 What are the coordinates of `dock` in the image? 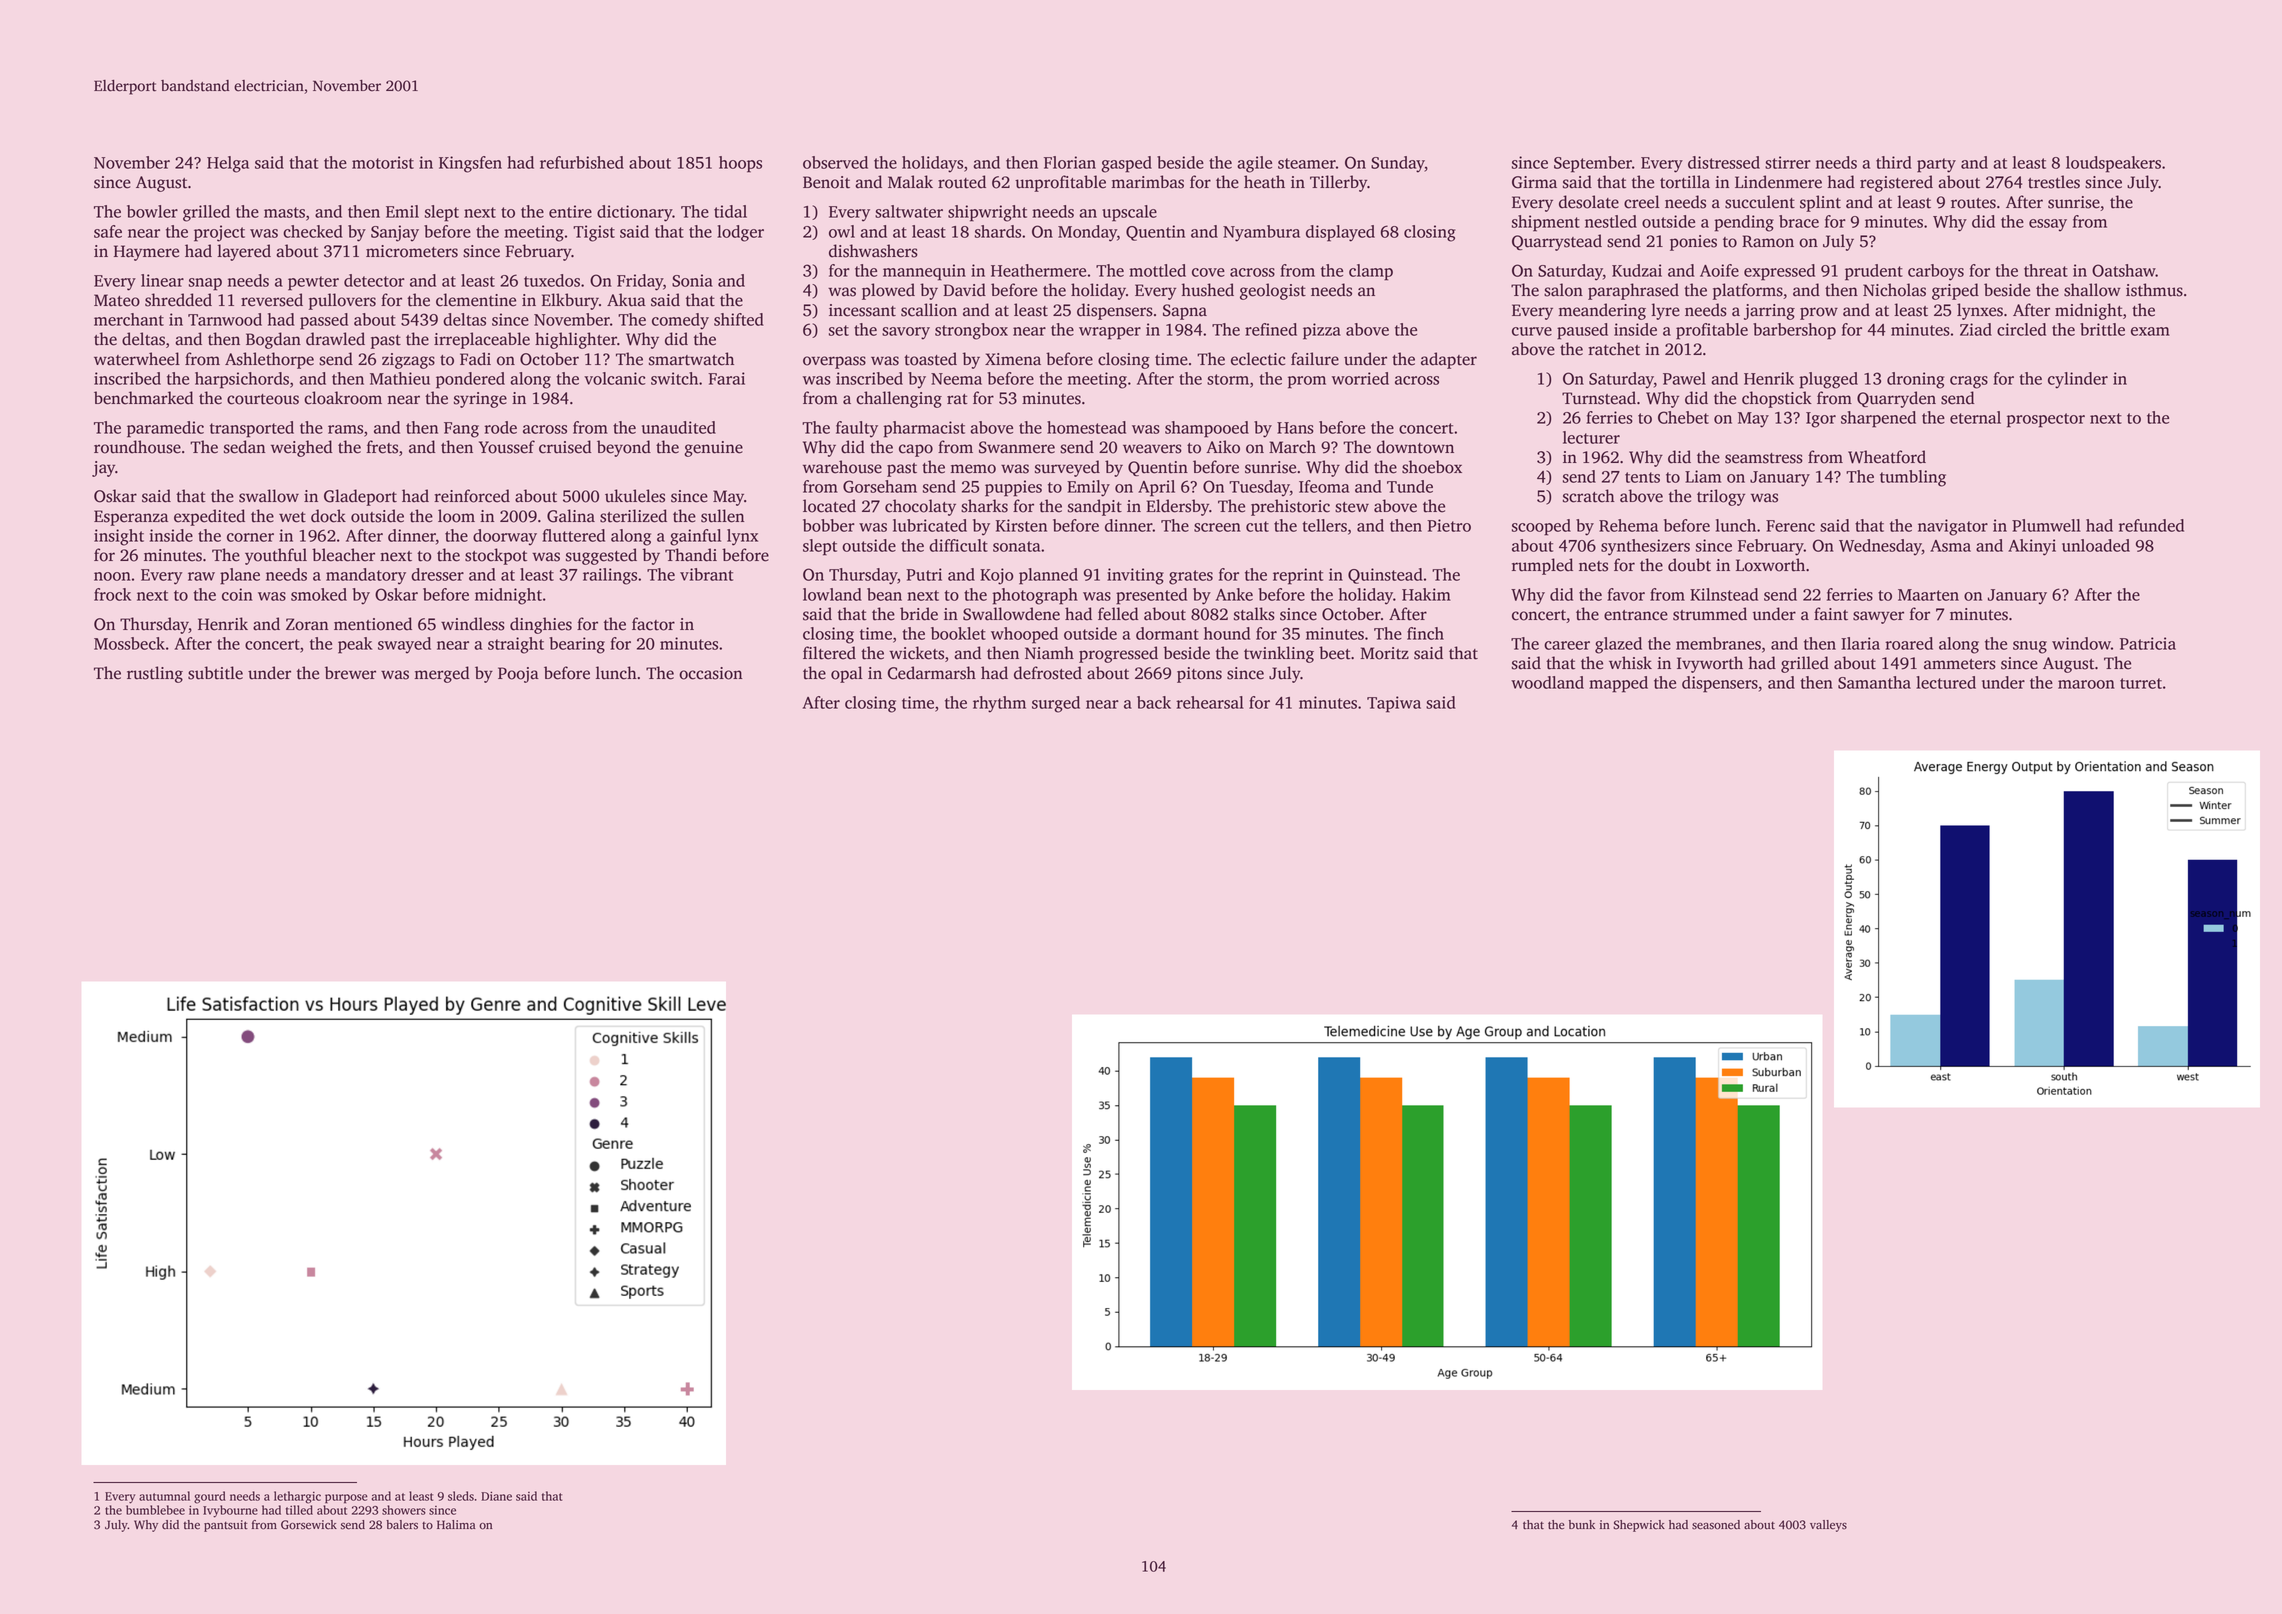 It's located at (328, 516).
